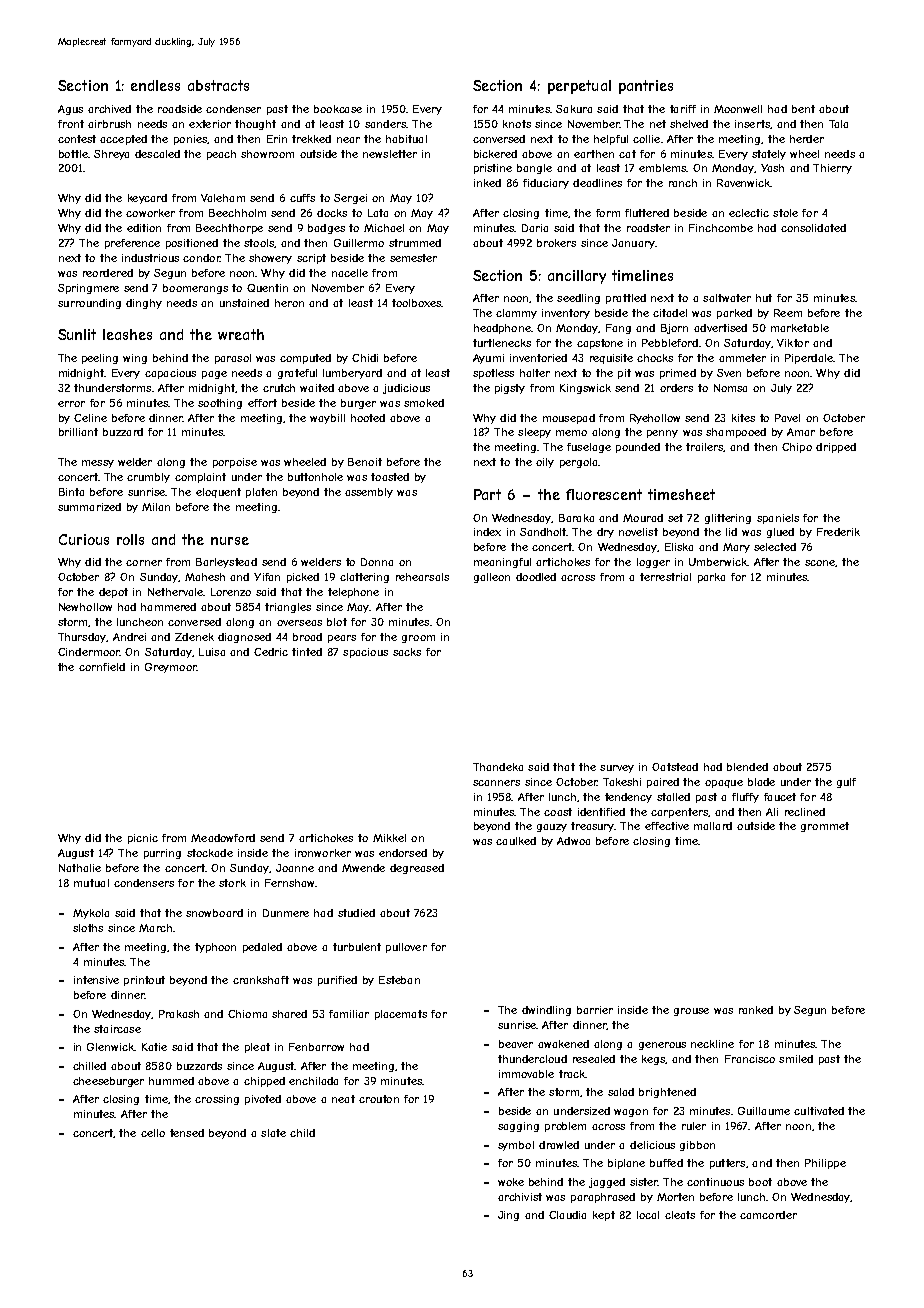  I want to click on consolidated, so click(813, 228).
